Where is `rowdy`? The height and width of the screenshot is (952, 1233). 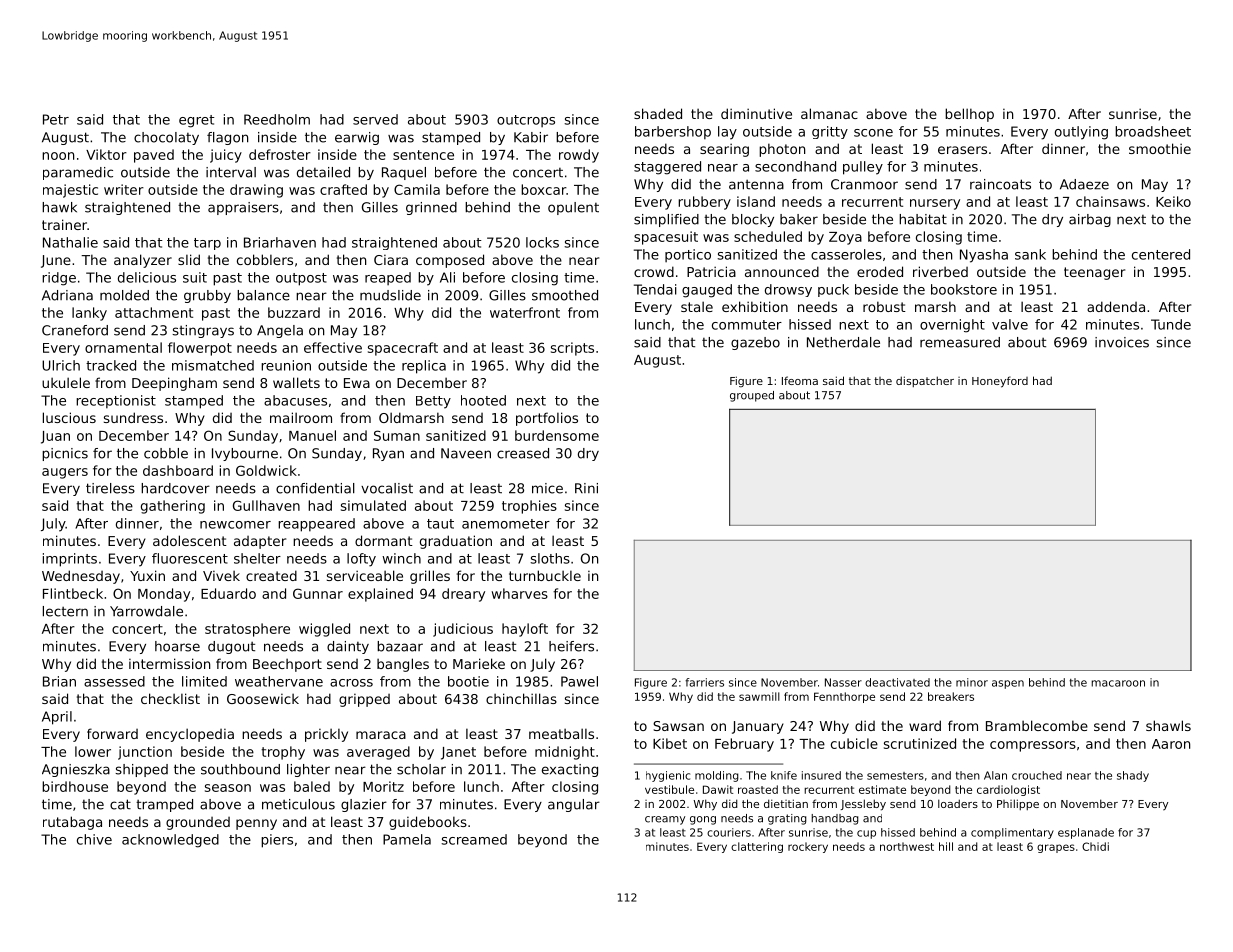 rowdy is located at coordinates (579, 156).
